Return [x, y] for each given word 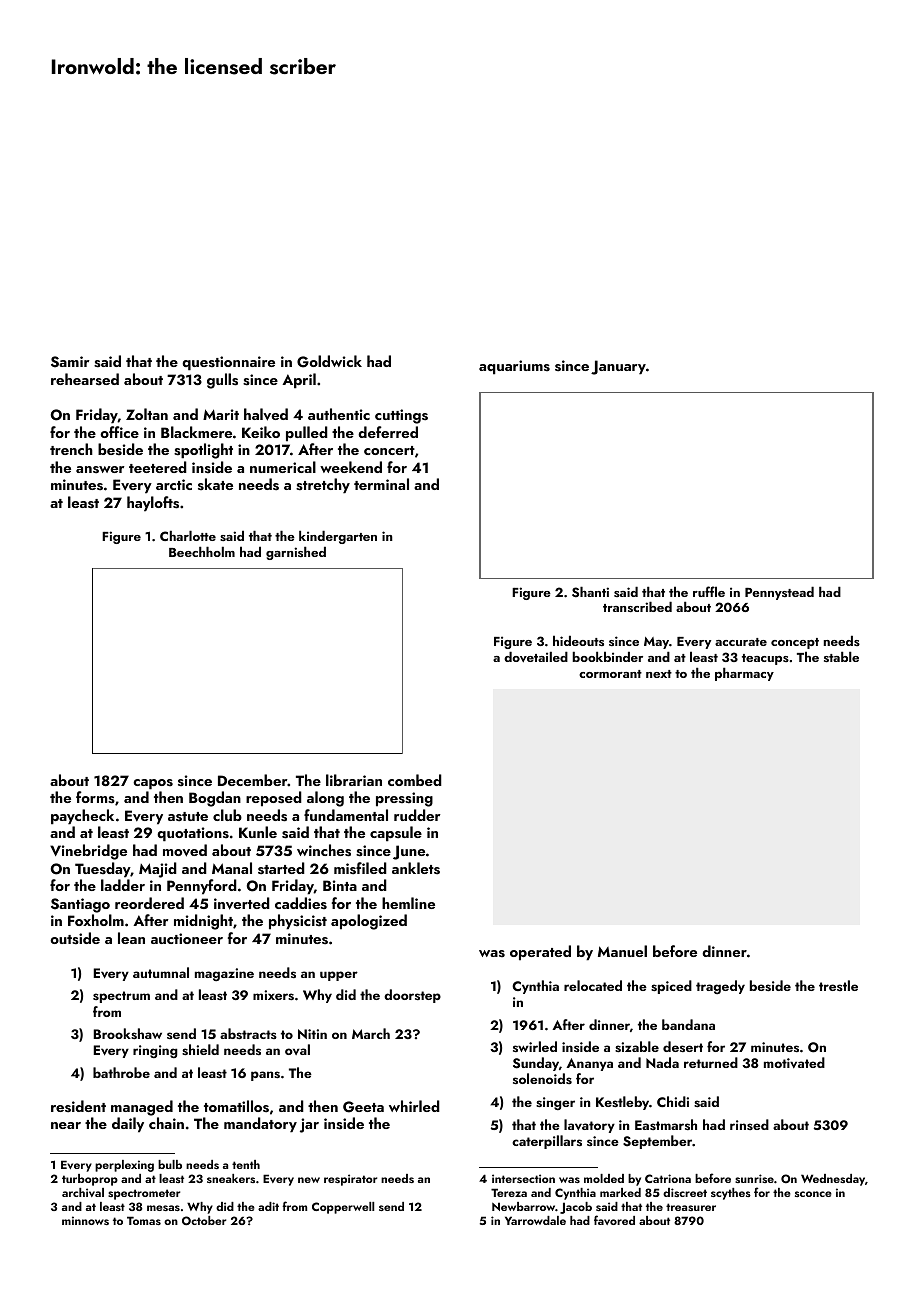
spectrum [121, 997]
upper [339, 976]
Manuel [622, 951]
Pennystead [779, 593]
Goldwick [329, 361]
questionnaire [228, 363]
